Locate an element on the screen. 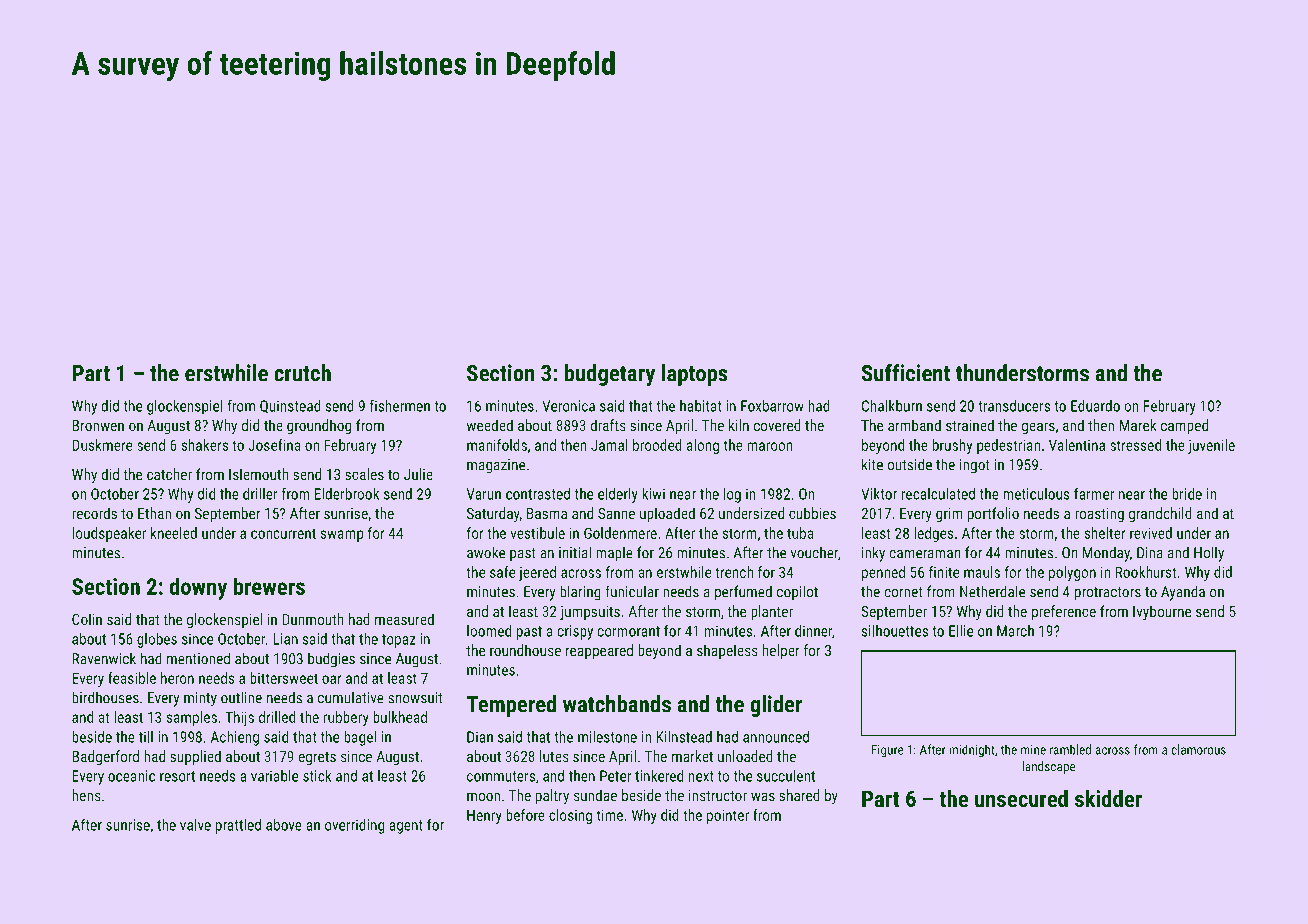 The image size is (1308, 924). Bronwen is located at coordinates (98, 425).
